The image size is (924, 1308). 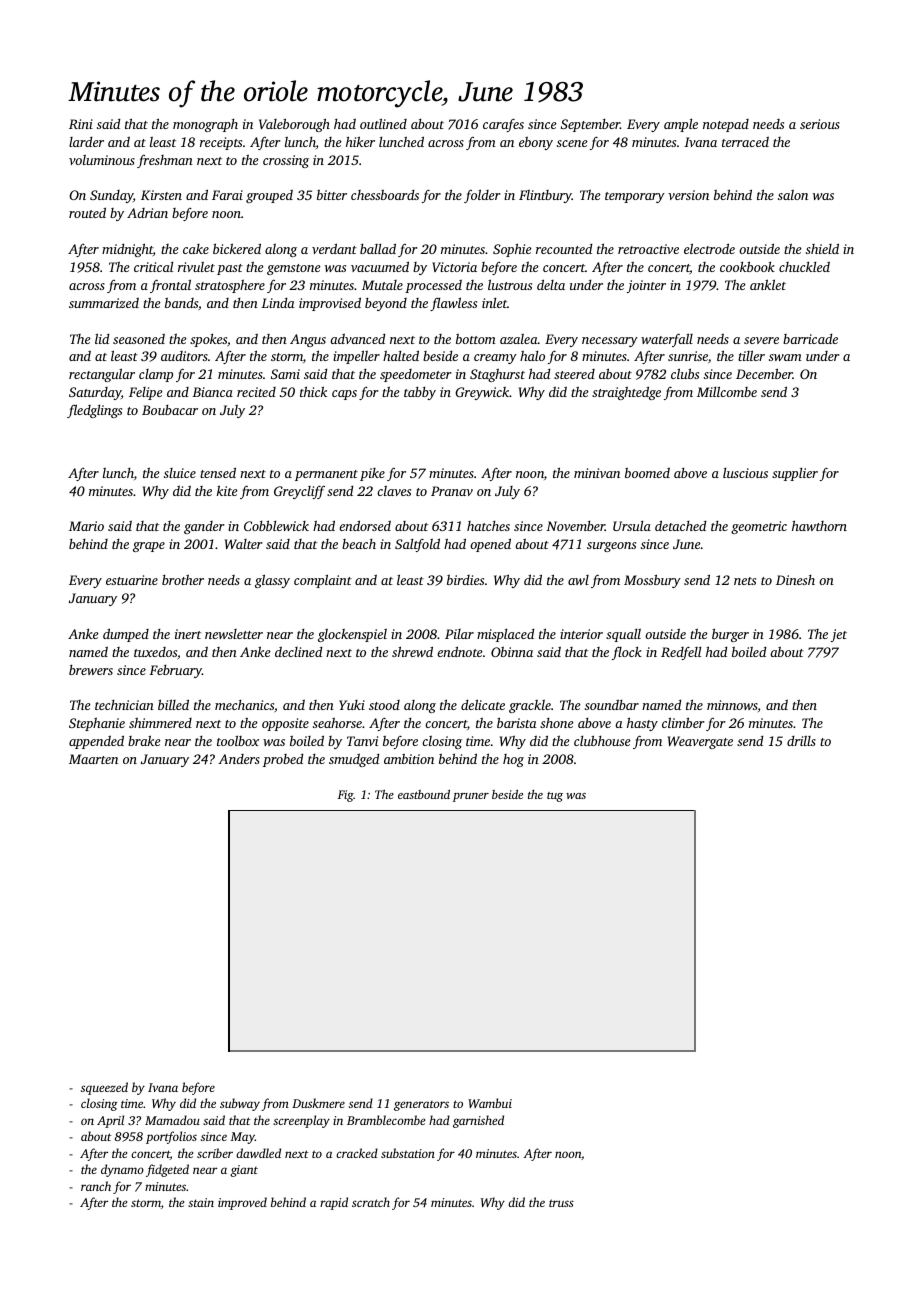 I want to click on Bianca, so click(x=212, y=392).
